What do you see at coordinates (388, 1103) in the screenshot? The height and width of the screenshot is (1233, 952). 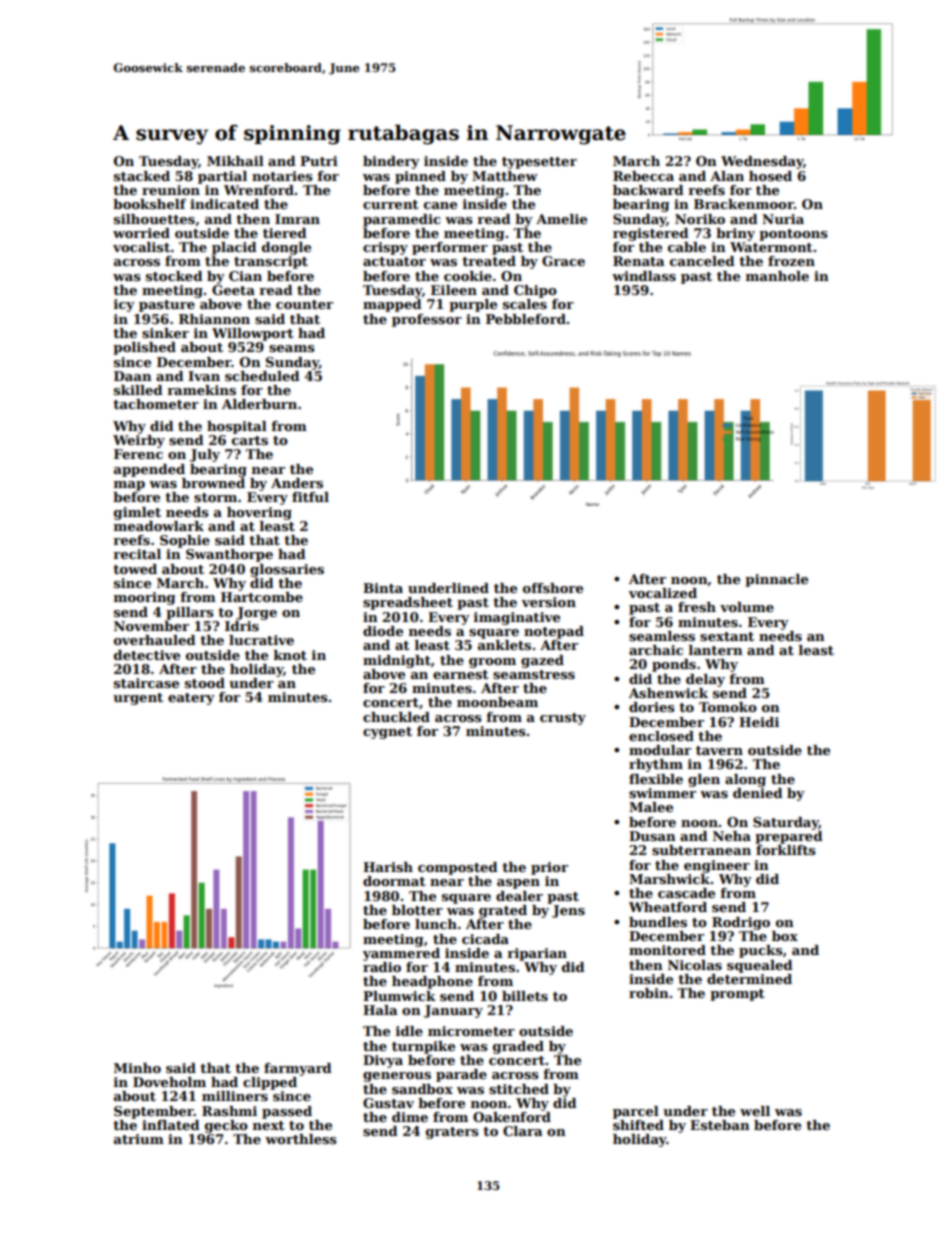 I see `Gustav` at bounding box center [388, 1103].
